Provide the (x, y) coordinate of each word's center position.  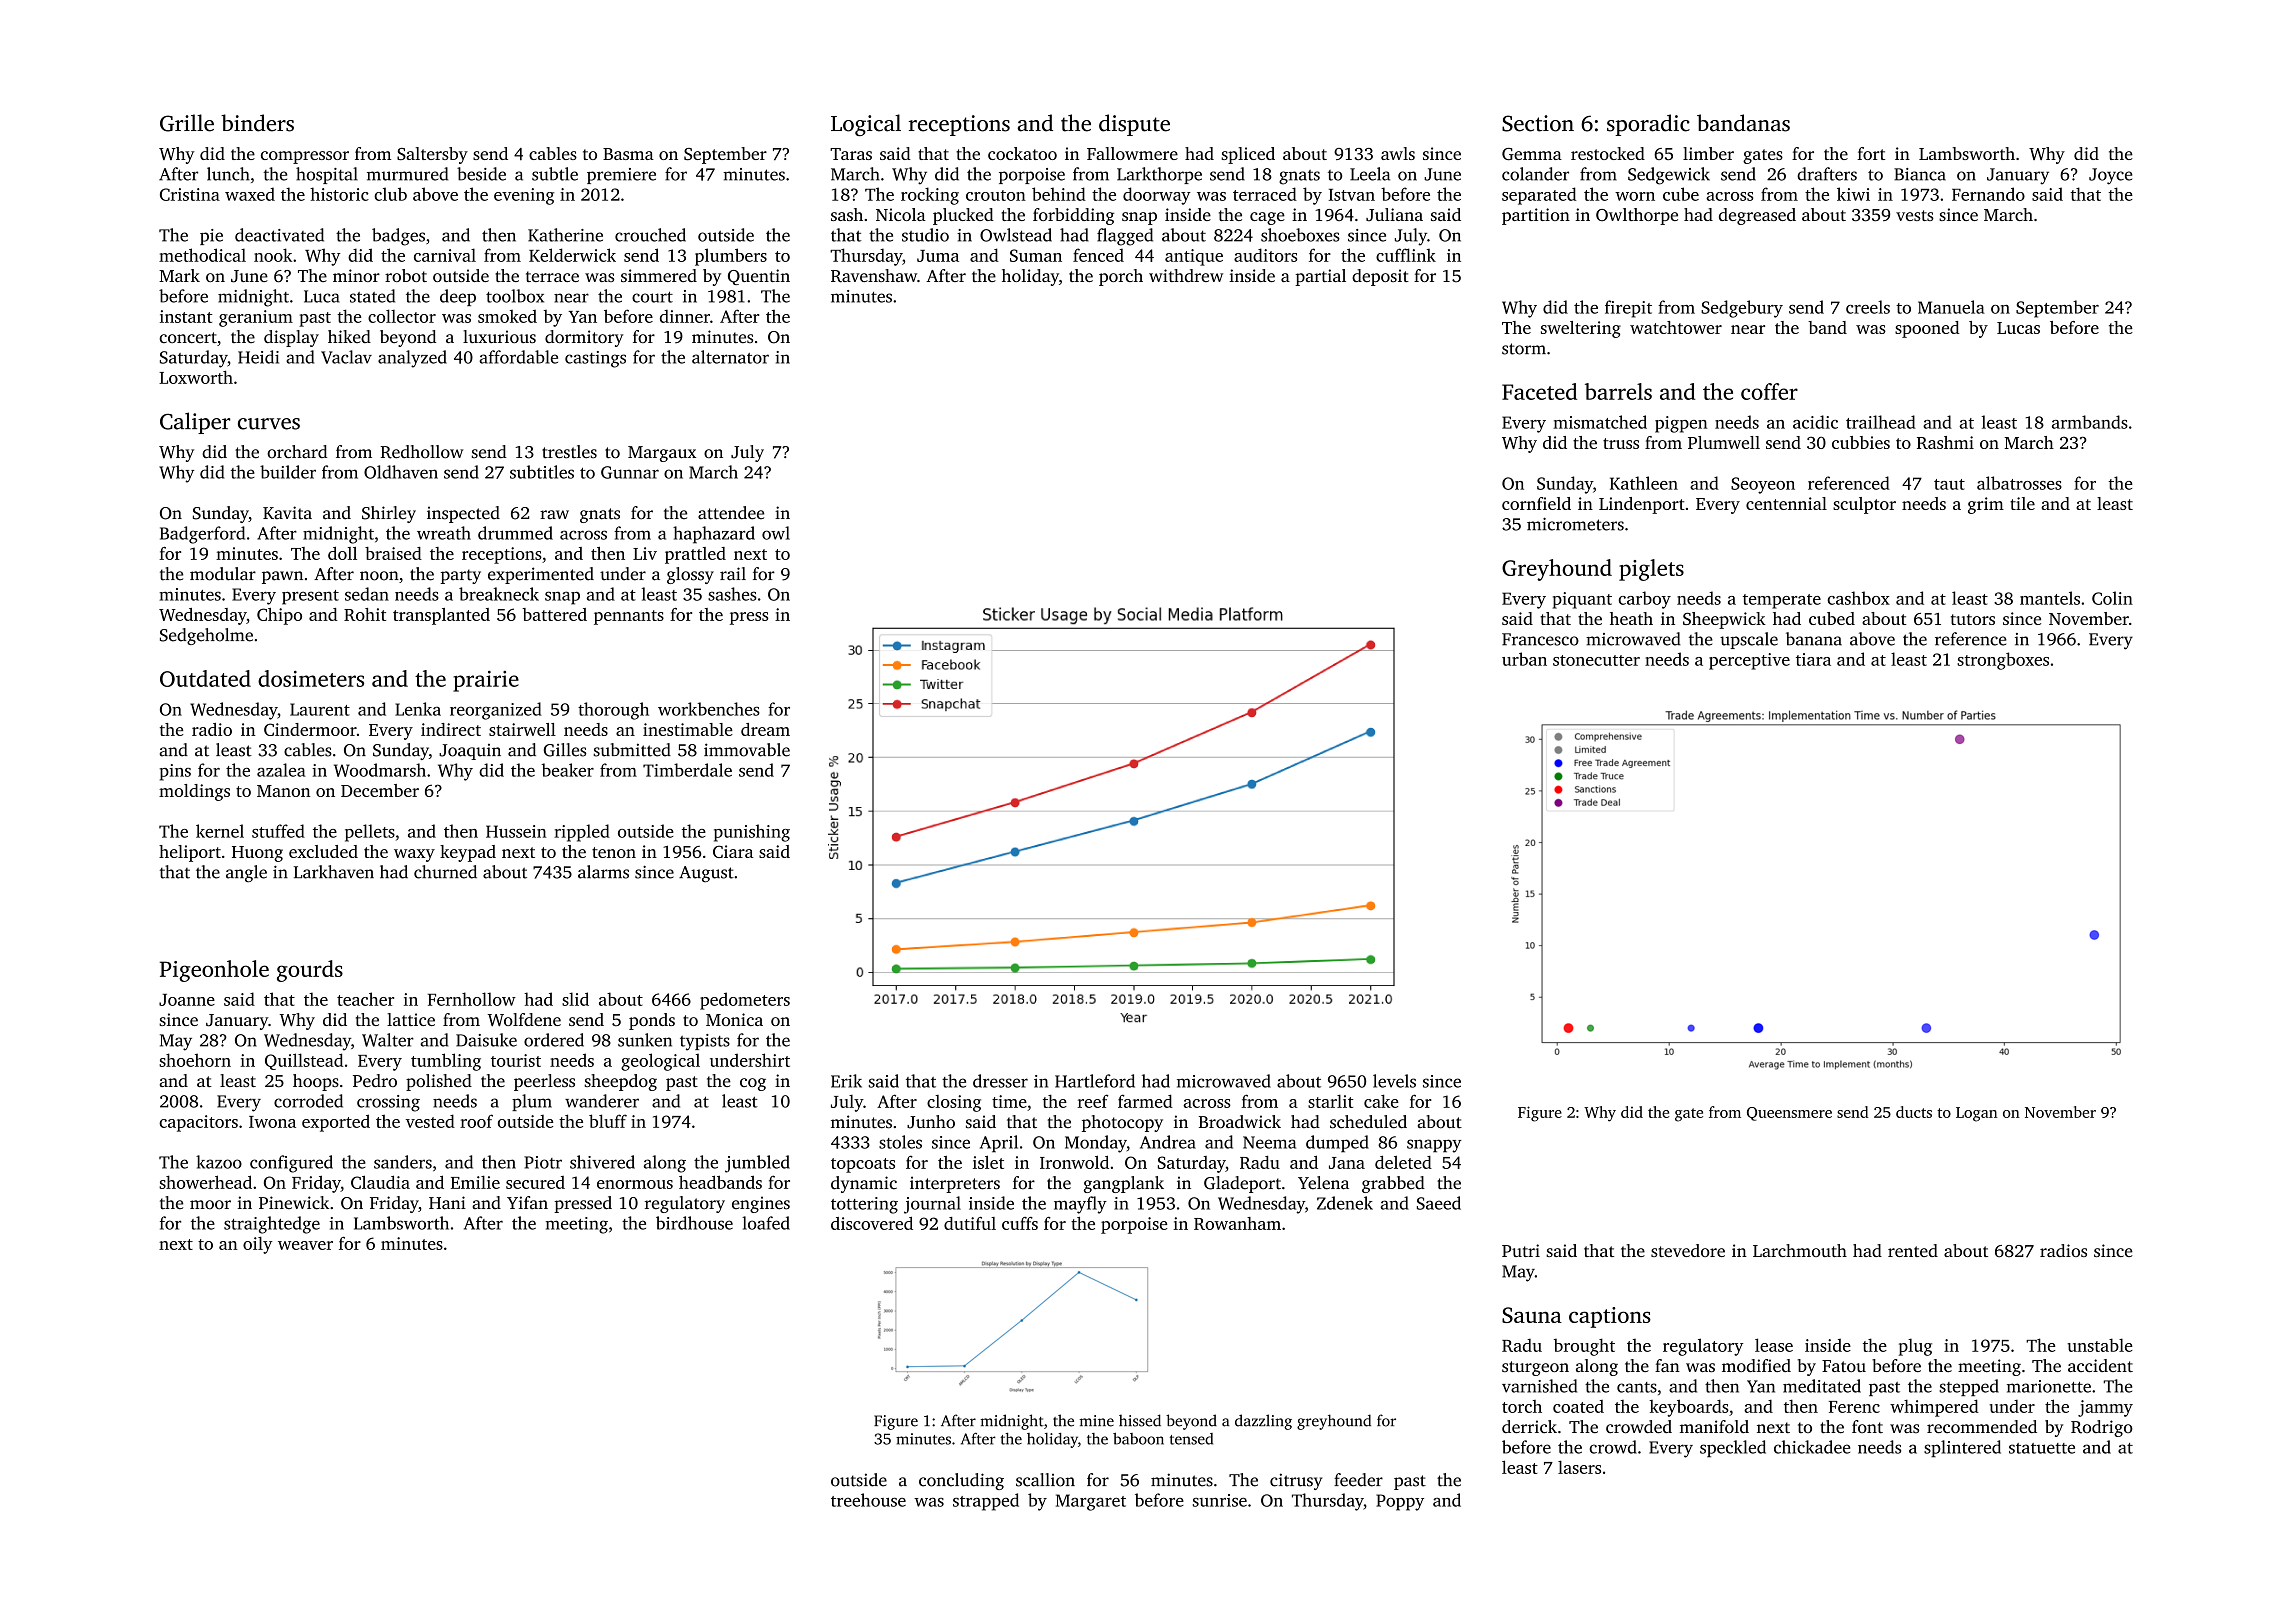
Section (1538, 123)
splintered (1962, 1448)
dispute (1134, 125)
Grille (187, 123)
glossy (690, 575)
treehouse (868, 1500)
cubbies (1861, 442)
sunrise (1220, 1500)
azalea (281, 770)
